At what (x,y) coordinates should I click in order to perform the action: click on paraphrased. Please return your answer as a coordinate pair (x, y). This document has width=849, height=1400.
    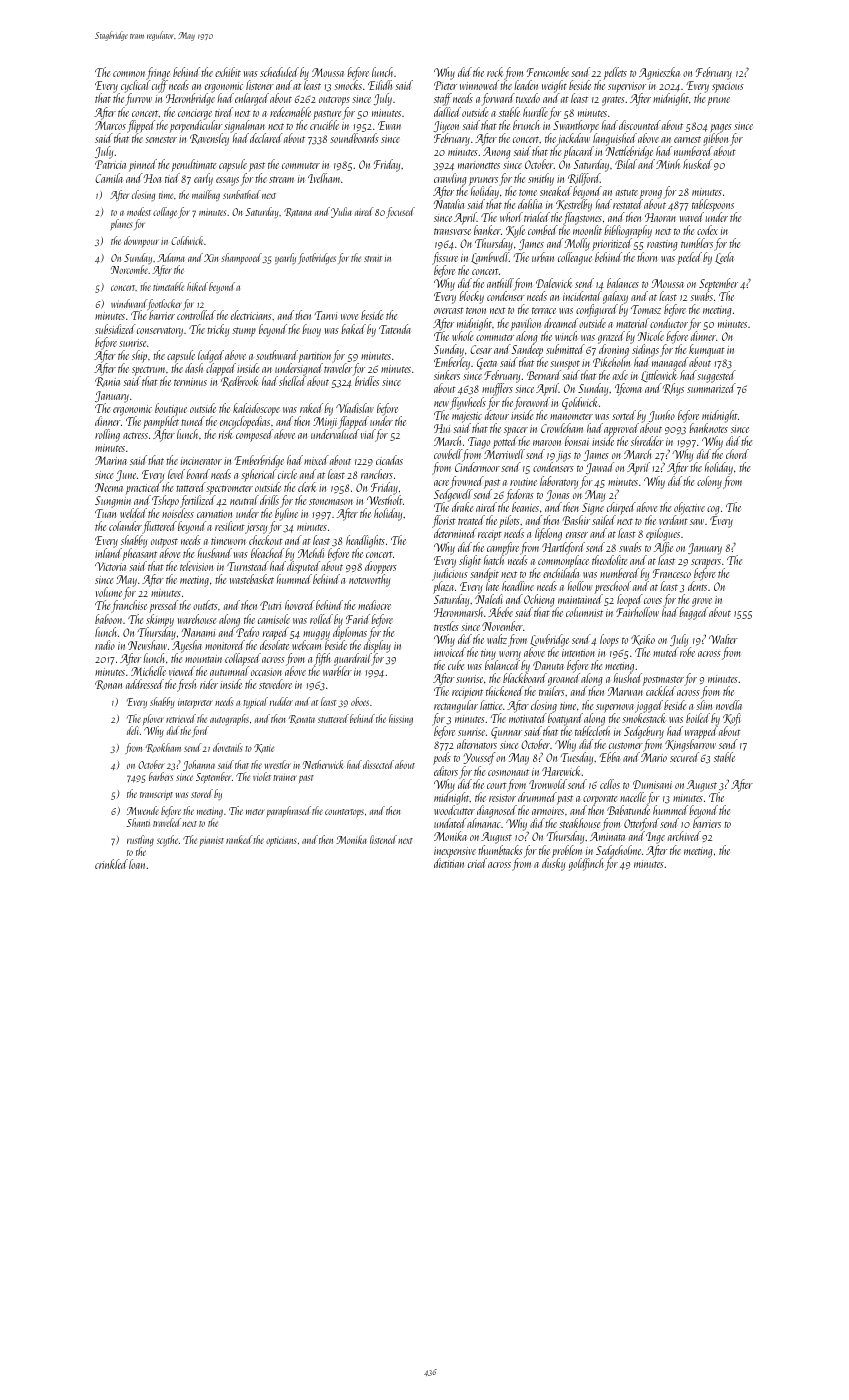
    Looking at the image, I should click on (289, 811).
